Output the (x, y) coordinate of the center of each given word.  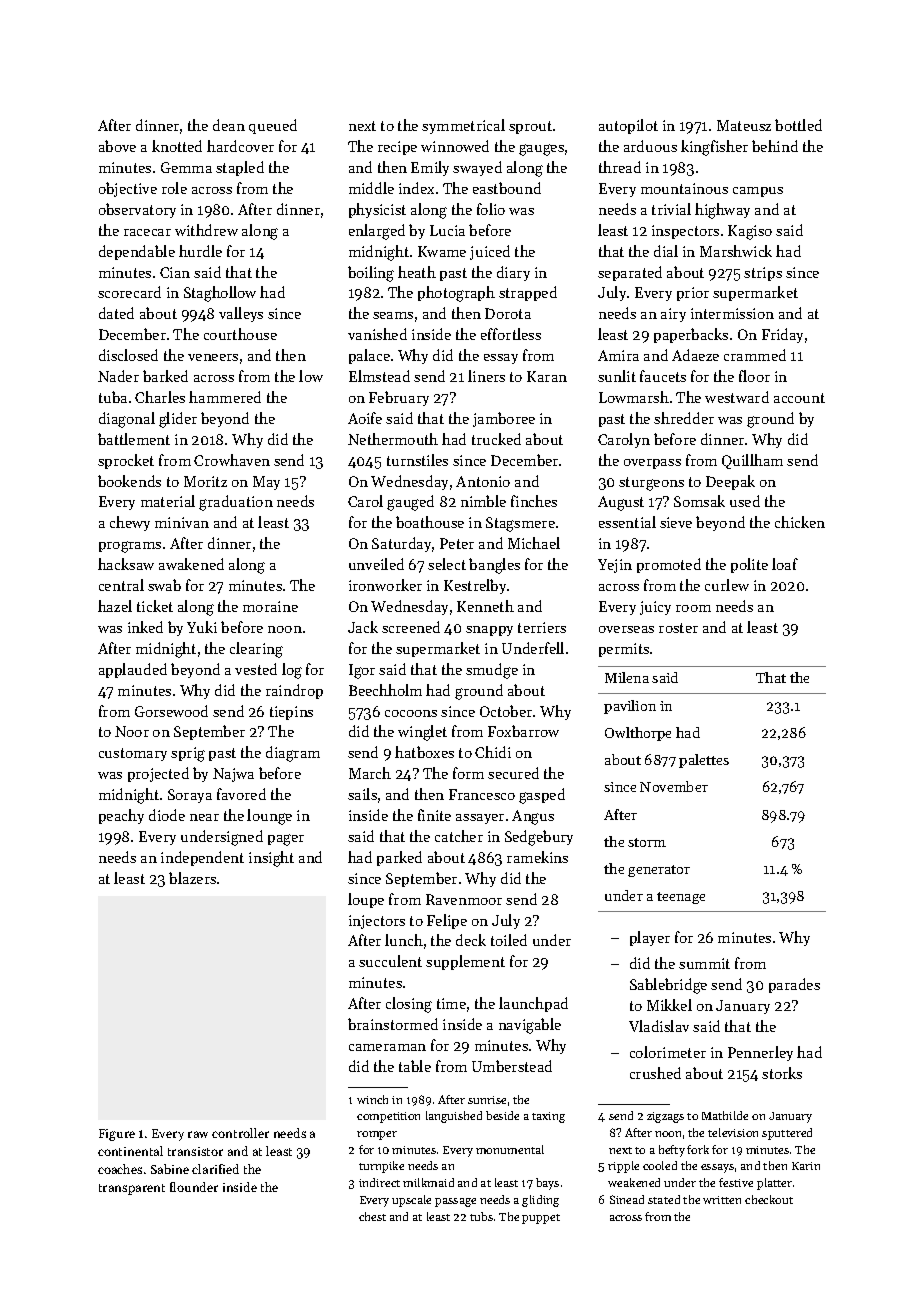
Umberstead (512, 1066)
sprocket (126, 461)
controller (240, 1133)
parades (794, 985)
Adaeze (695, 355)
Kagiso (750, 232)
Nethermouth (393, 439)
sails (362, 794)
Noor (132, 731)
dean (229, 125)
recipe (397, 148)
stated (664, 1199)
